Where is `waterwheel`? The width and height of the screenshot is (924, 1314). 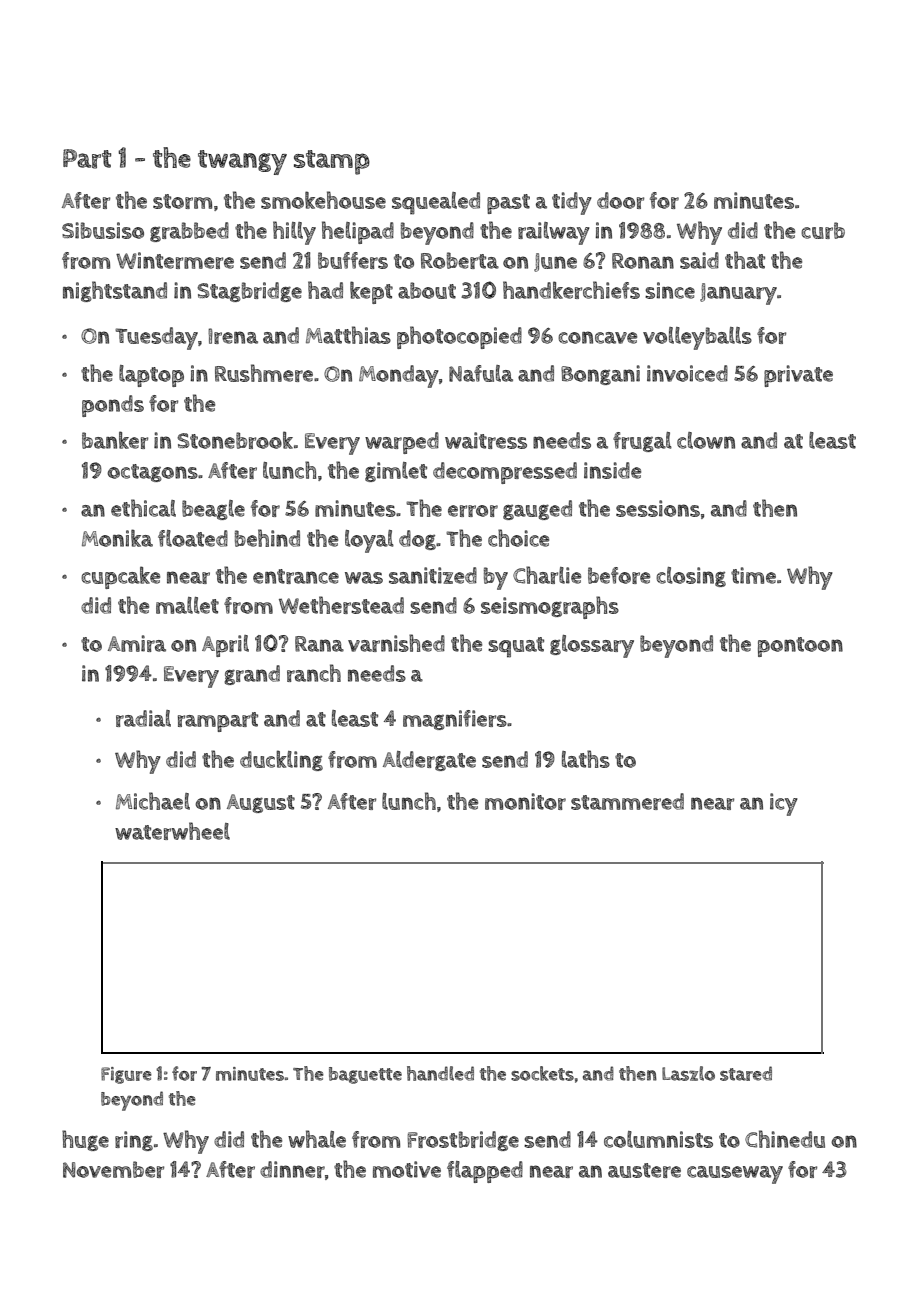
waterwheel is located at coordinates (172, 831).
